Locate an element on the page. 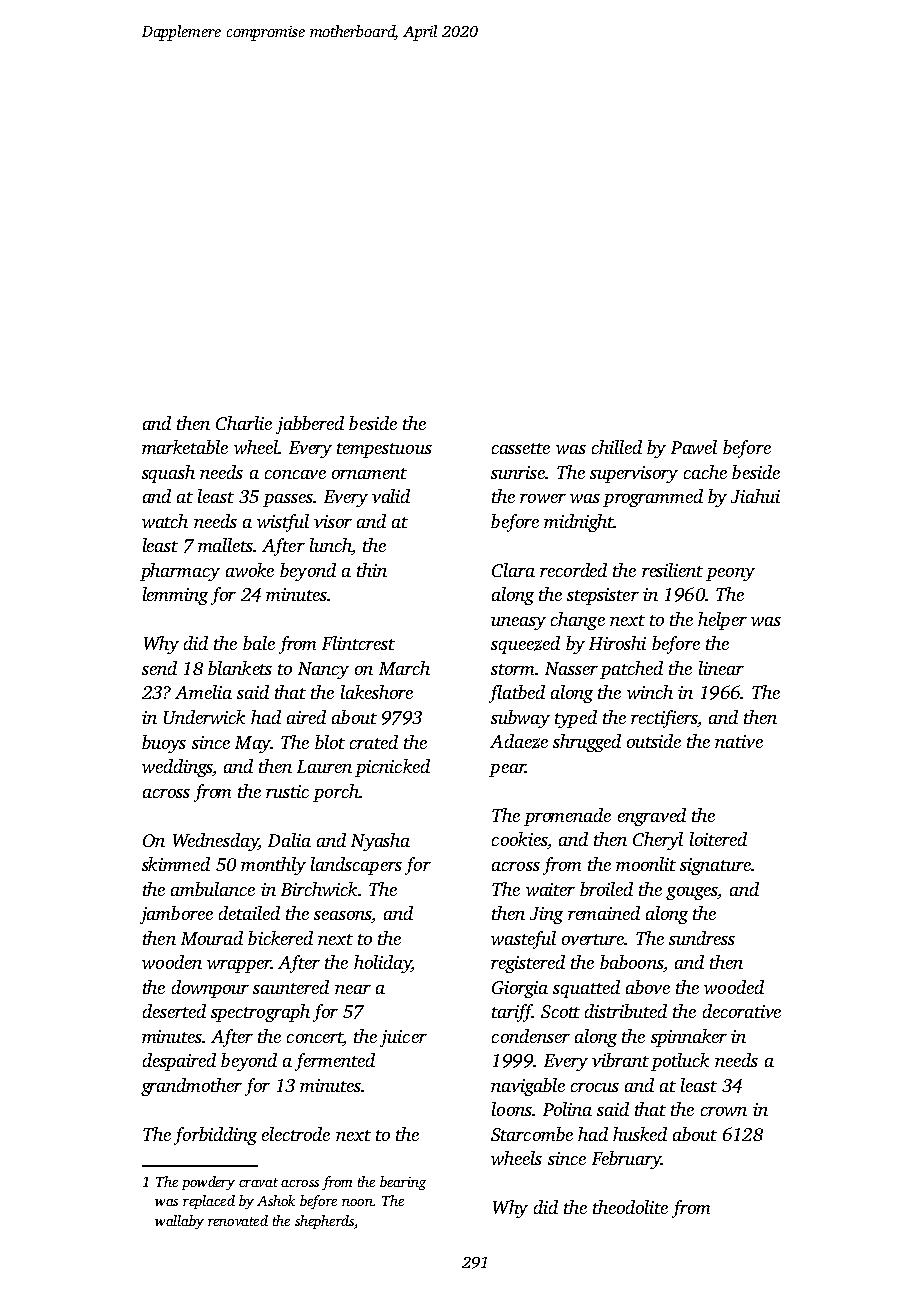  cassette is located at coordinates (521, 448).
